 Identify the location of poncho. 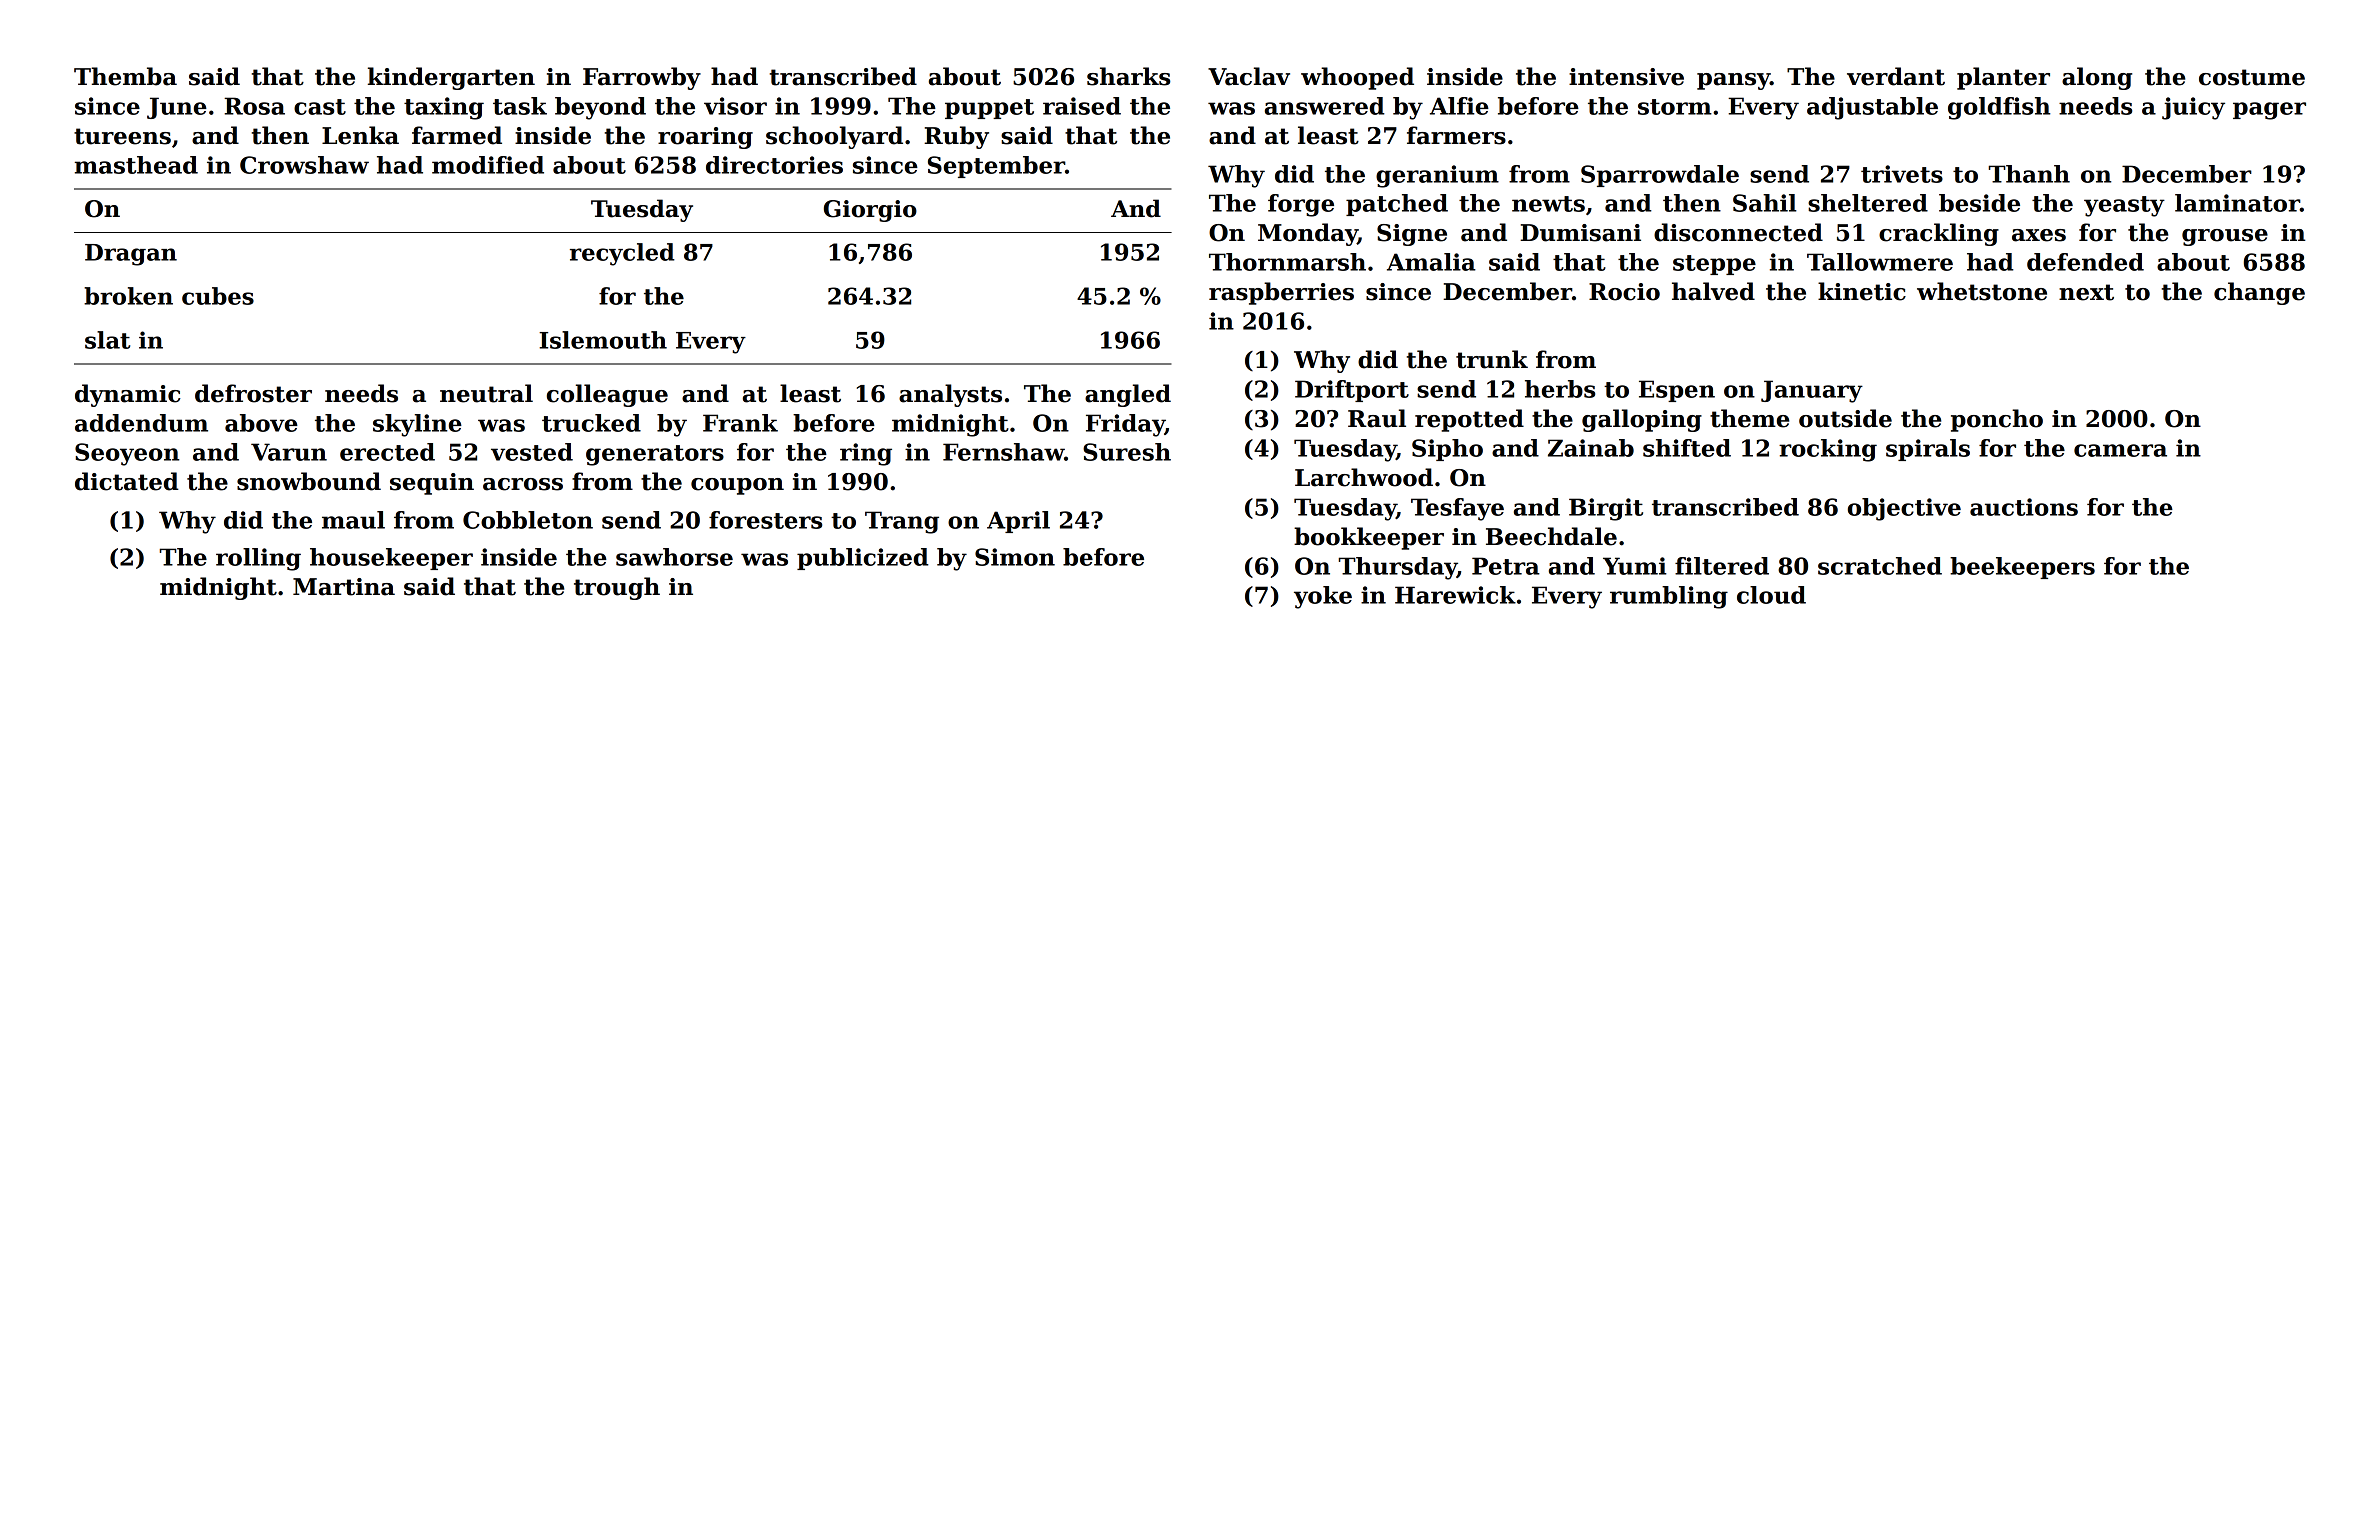
(1997, 420).
